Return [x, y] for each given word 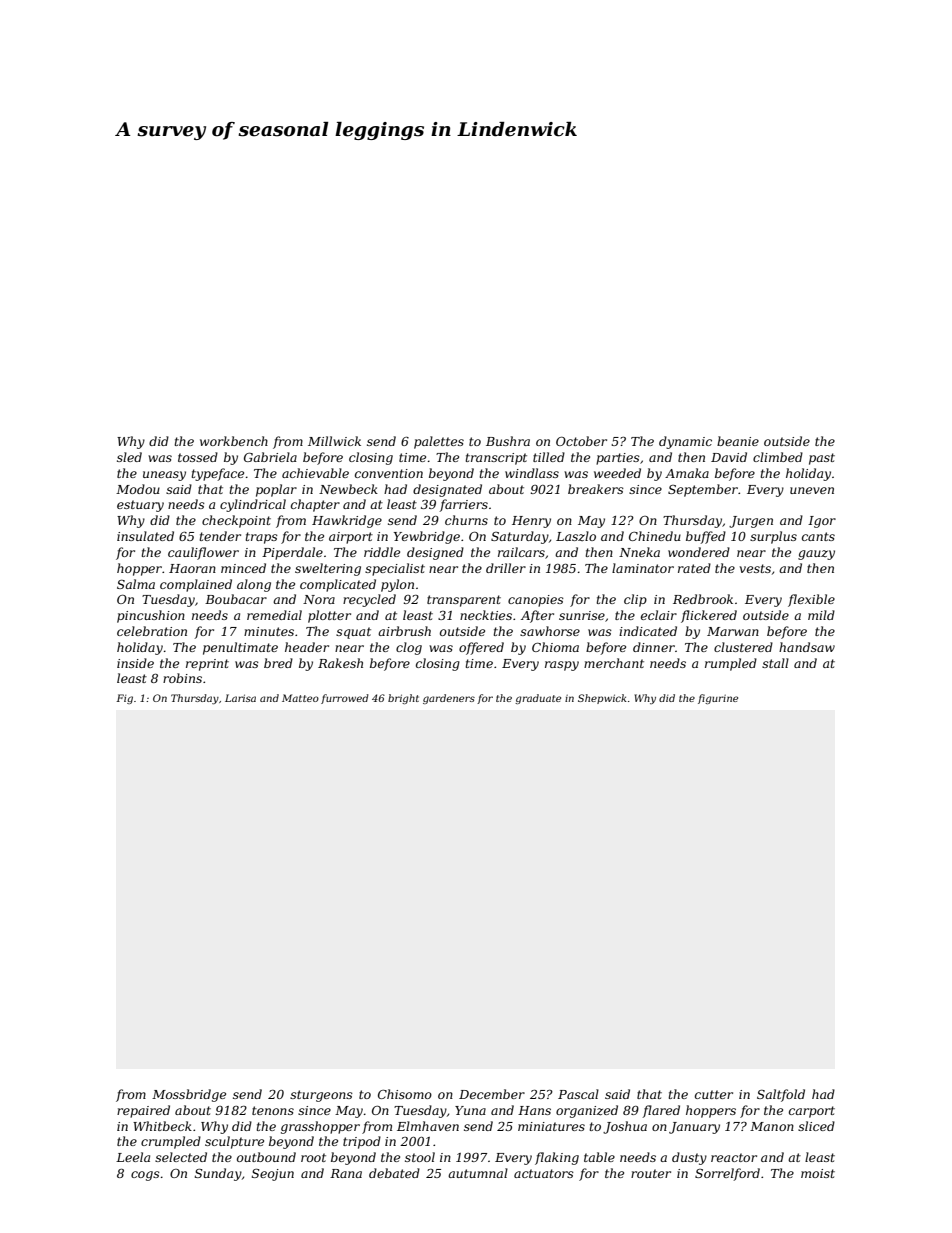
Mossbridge [189, 1095]
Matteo [300, 698]
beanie [738, 441]
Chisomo [405, 1094]
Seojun [273, 1175]
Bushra [508, 441]
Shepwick [602, 699]
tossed [198, 457]
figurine [718, 699]
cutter [714, 1094]
